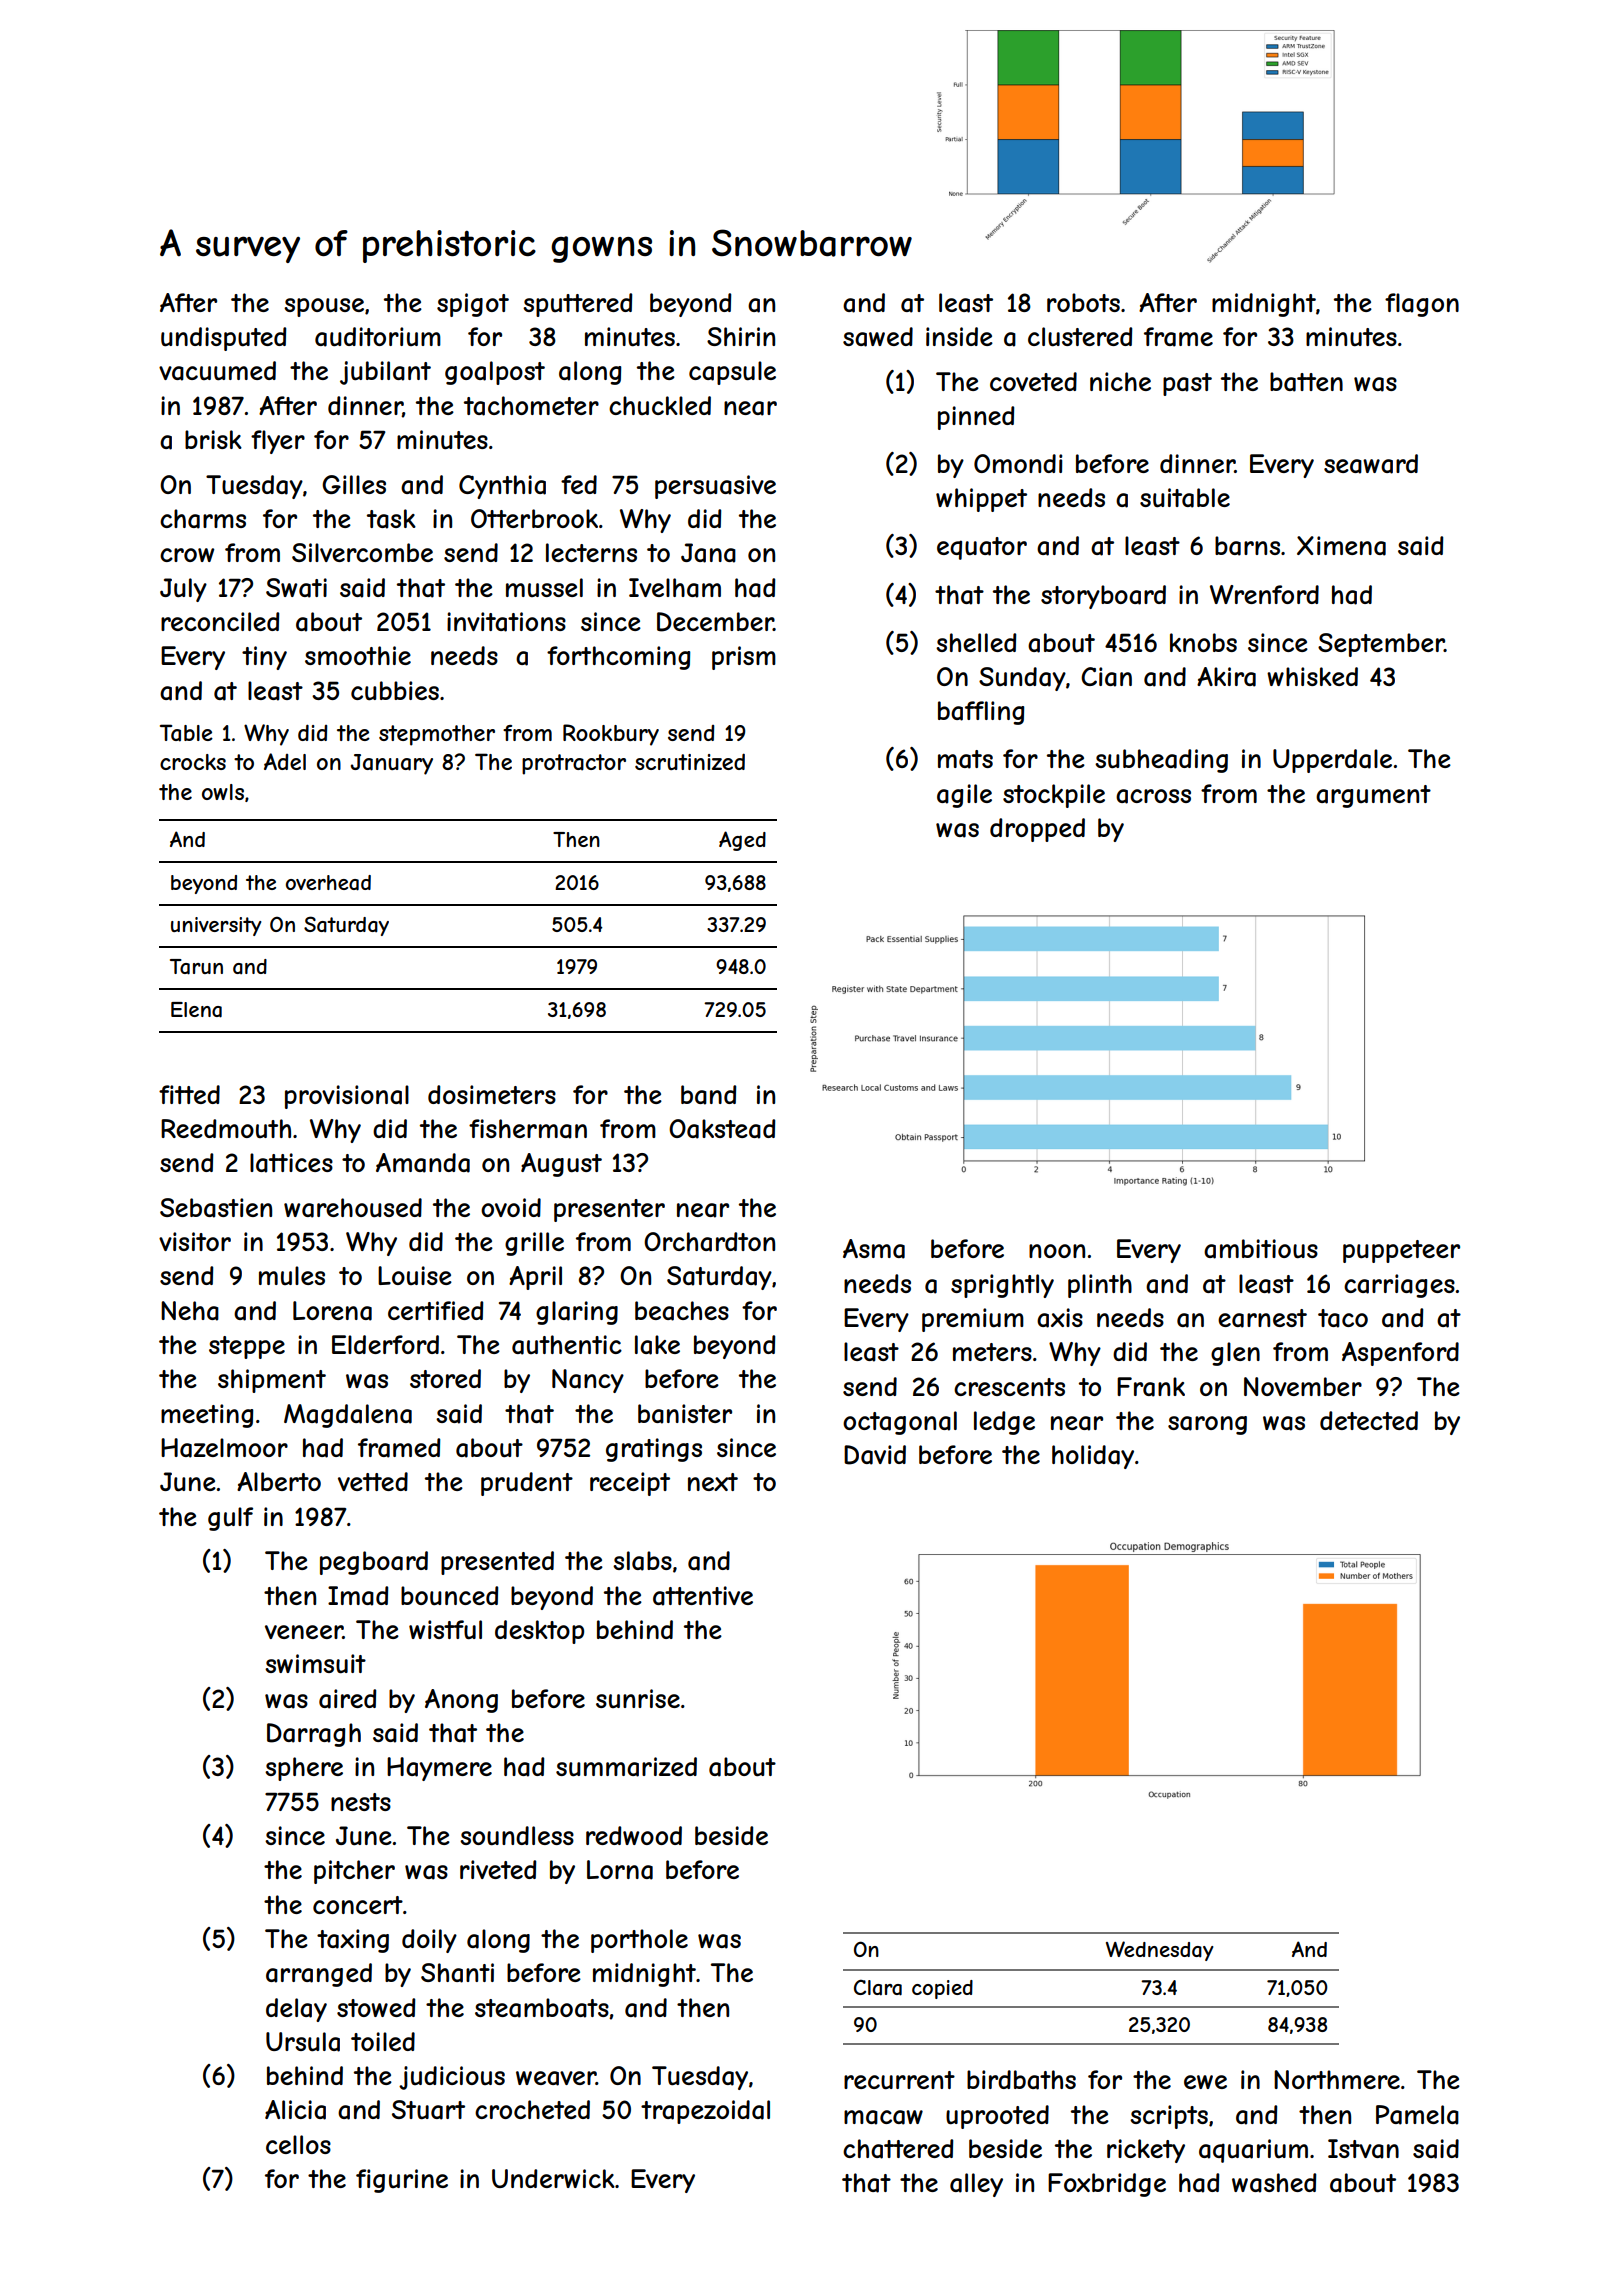 This screenshot has height=2292, width=1620. What do you see at coordinates (324, 307) in the screenshot?
I see `spouse` at bounding box center [324, 307].
